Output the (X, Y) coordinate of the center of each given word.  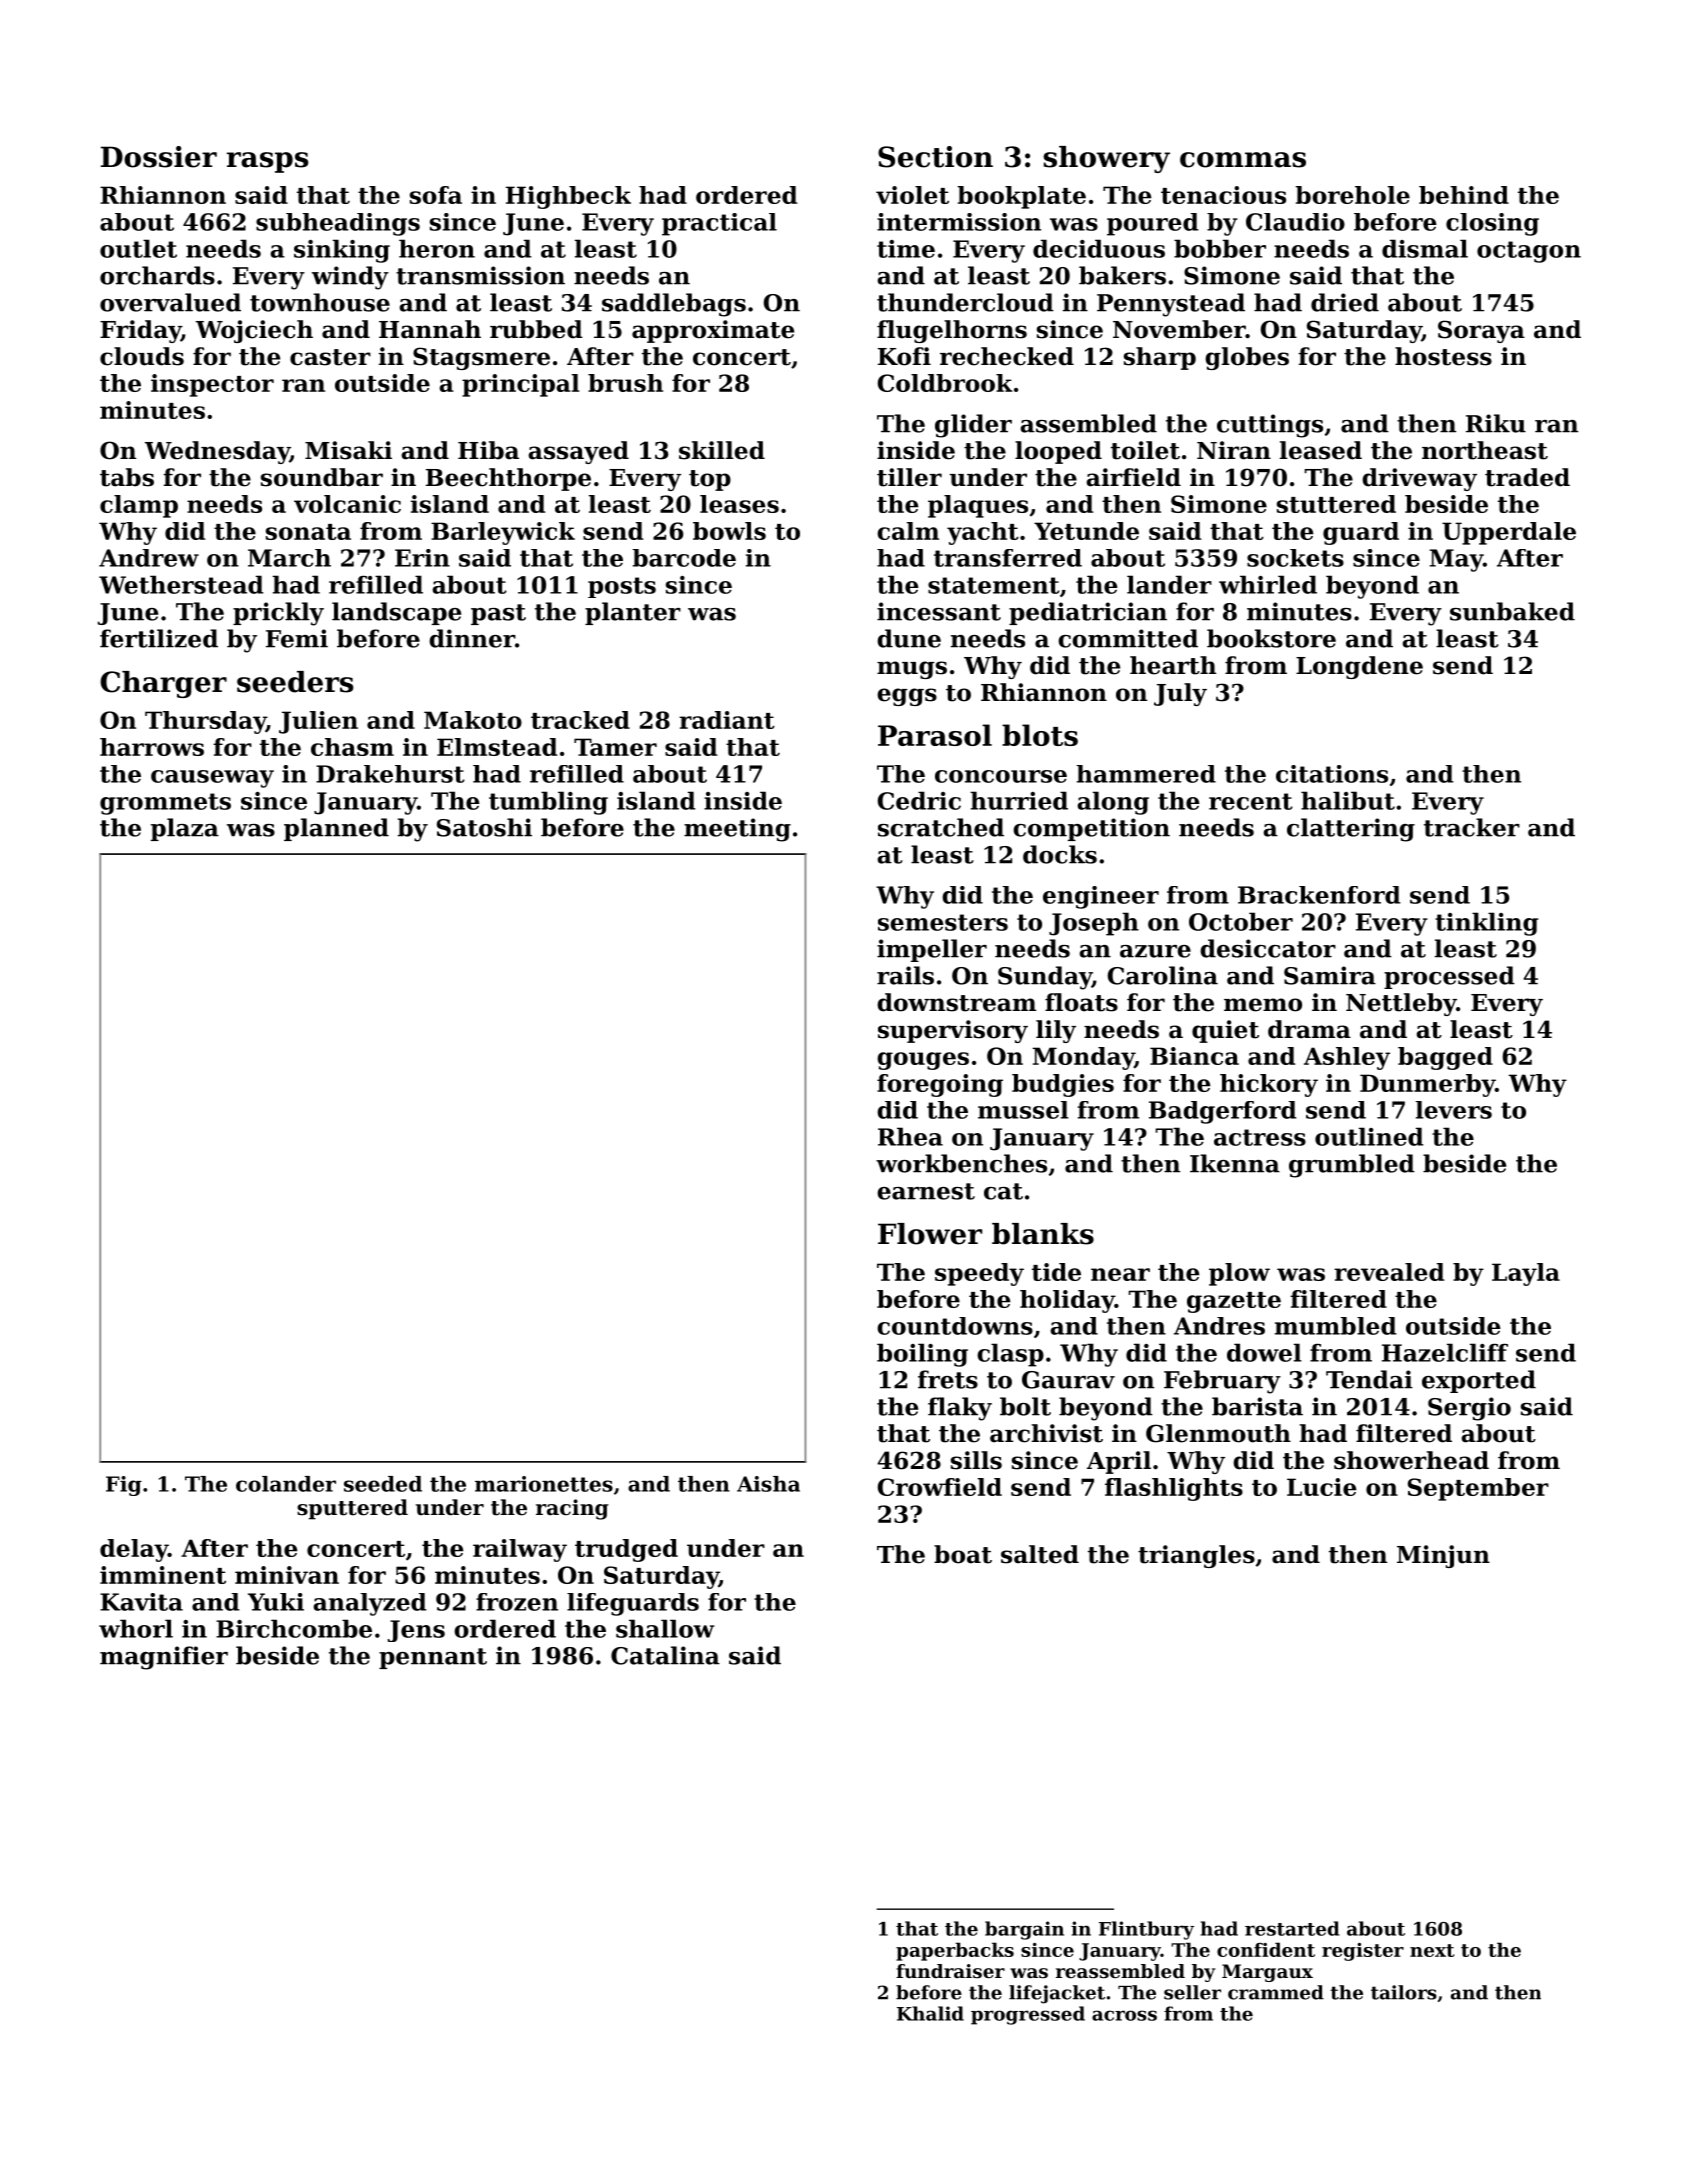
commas (1243, 160)
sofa (436, 195)
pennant (433, 1658)
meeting (737, 830)
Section (935, 157)
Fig (124, 1486)
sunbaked (1512, 611)
